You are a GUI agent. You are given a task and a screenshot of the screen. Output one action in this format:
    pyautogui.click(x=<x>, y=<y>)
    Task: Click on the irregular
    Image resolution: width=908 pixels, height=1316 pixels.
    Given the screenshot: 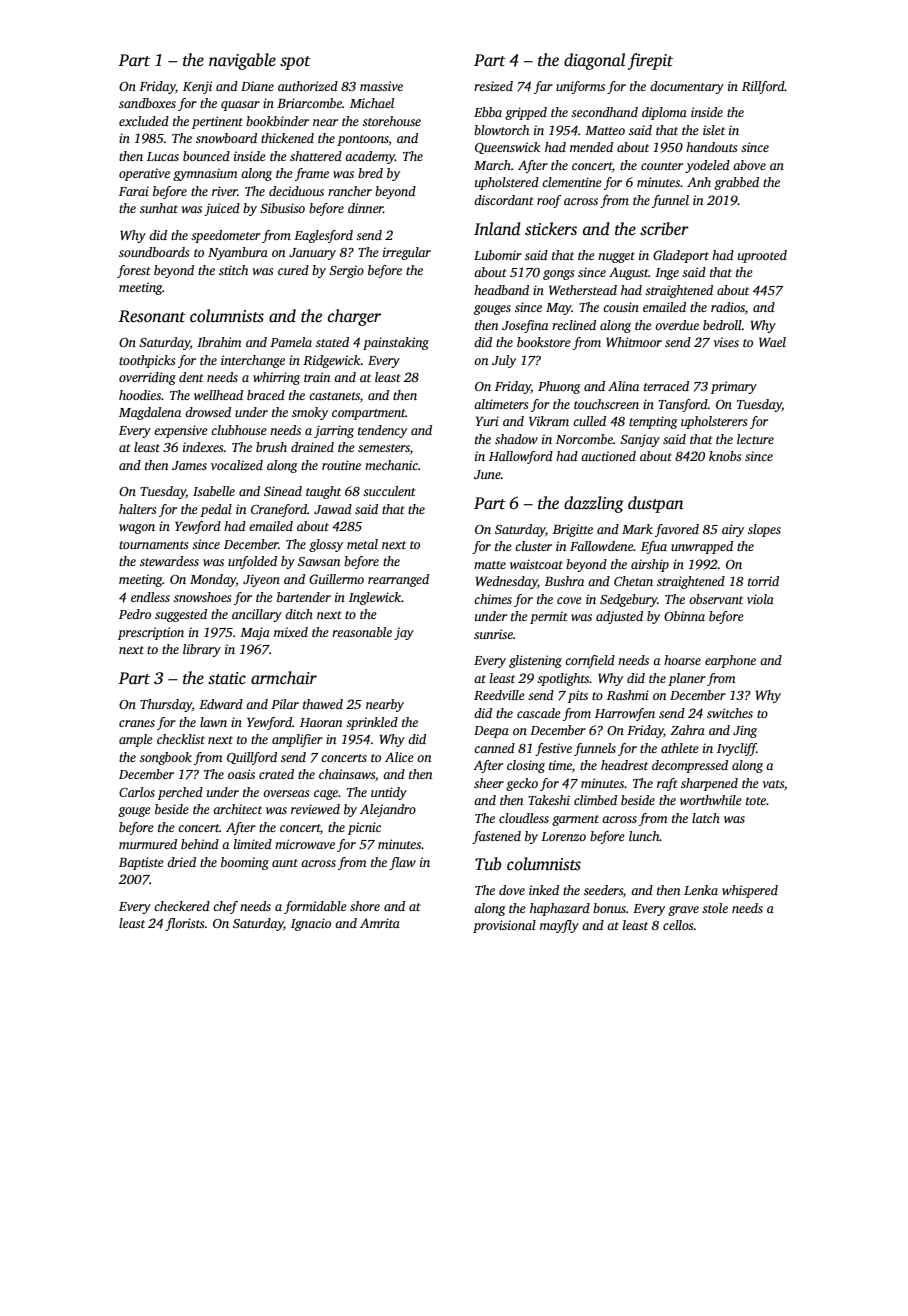 What is the action you would take?
    pyautogui.click(x=407, y=253)
